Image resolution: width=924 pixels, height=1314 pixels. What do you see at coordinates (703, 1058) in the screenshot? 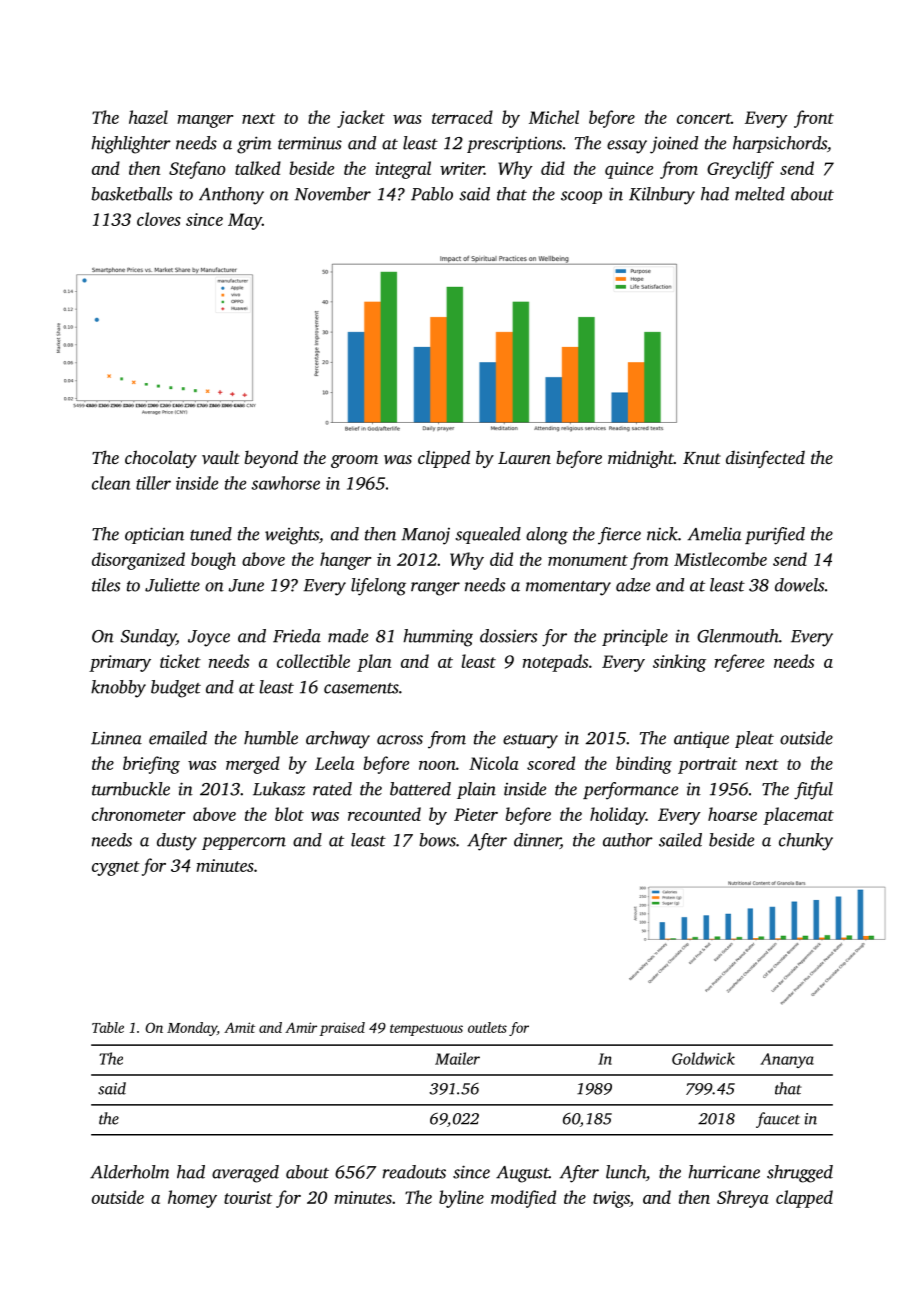
I see `Goldwick` at bounding box center [703, 1058].
